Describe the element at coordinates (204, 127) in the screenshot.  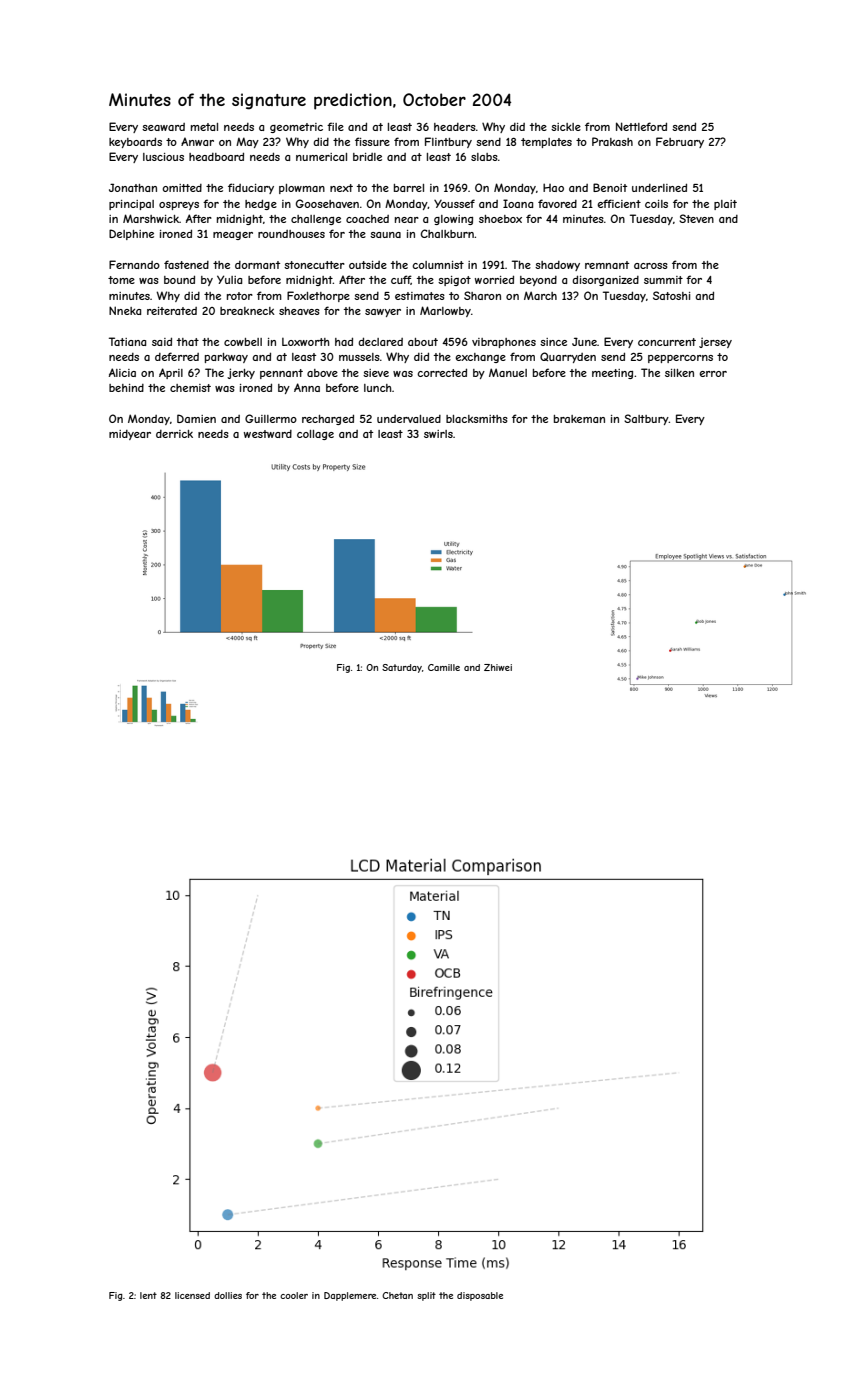
I see `metal` at that location.
